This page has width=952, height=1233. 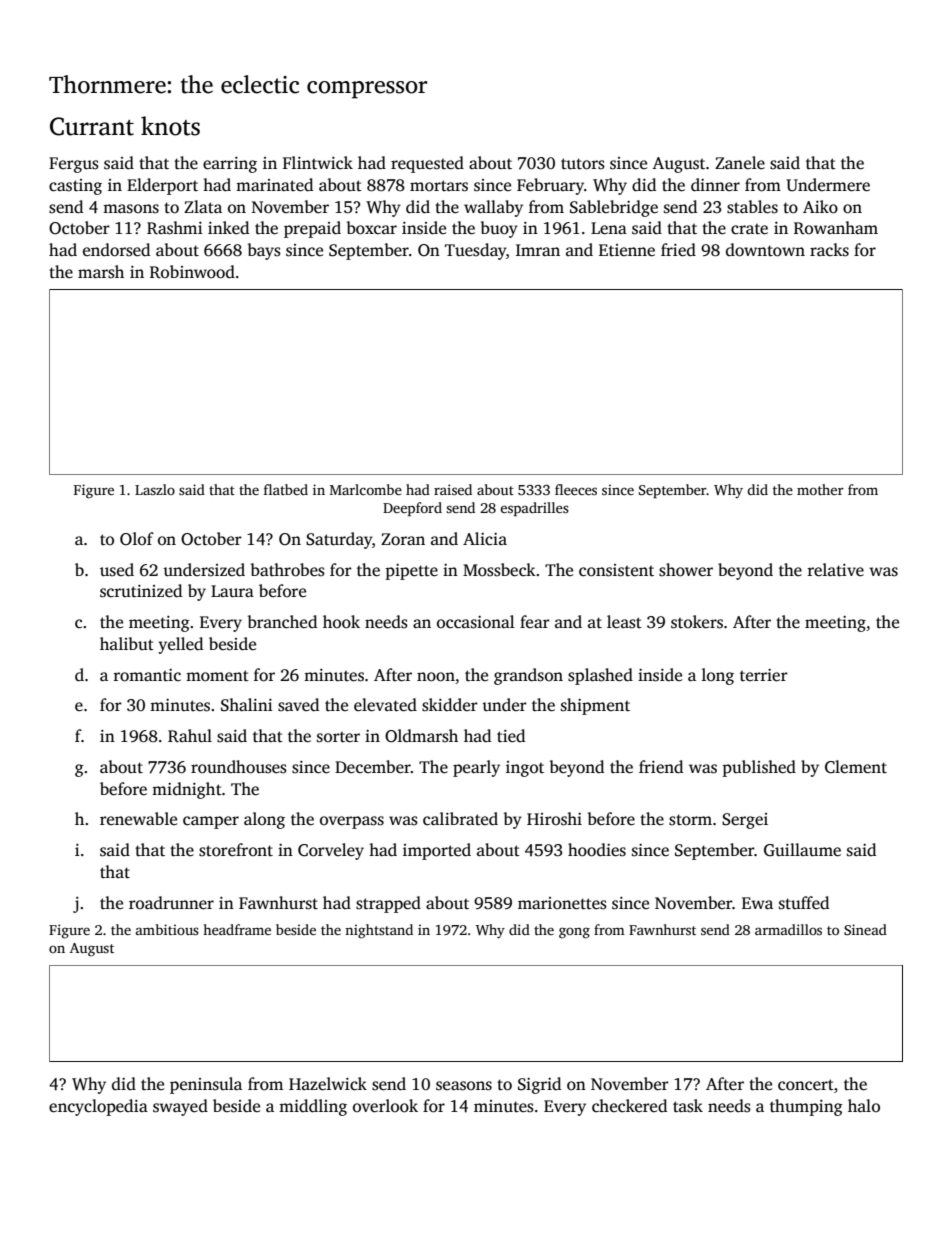 I want to click on terrier, so click(x=764, y=675).
